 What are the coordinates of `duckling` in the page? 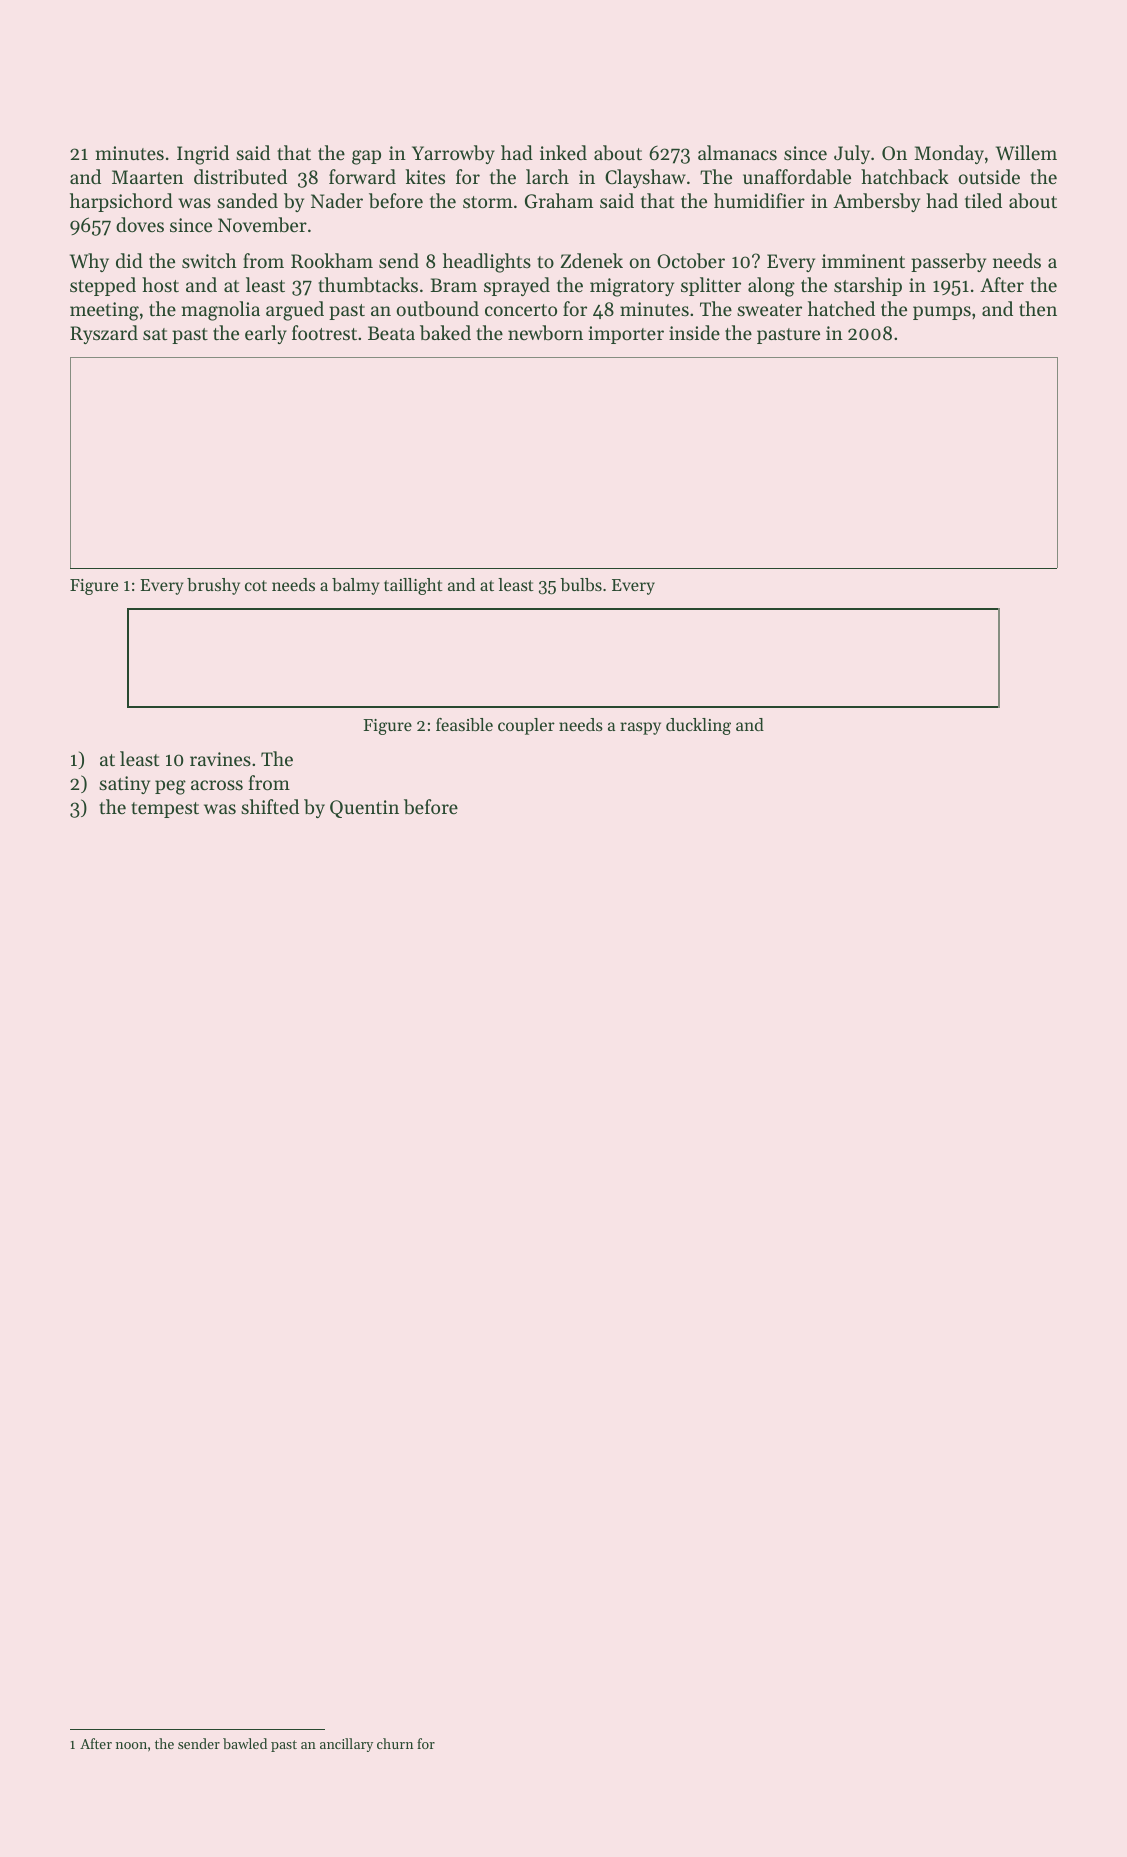 It's located at (698, 726).
